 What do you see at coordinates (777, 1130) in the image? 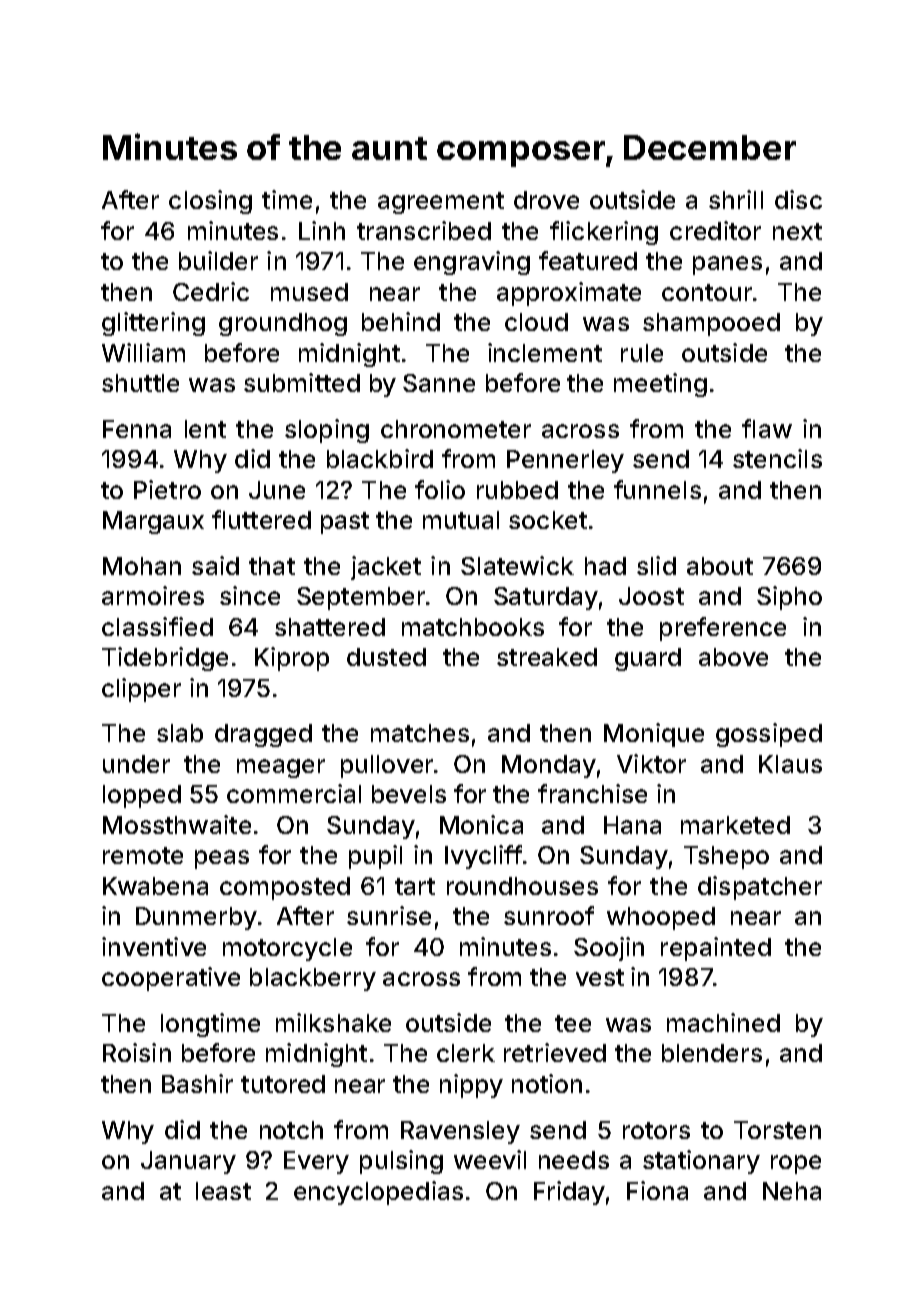
I see `Torsten` at bounding box center [777, 1130].
